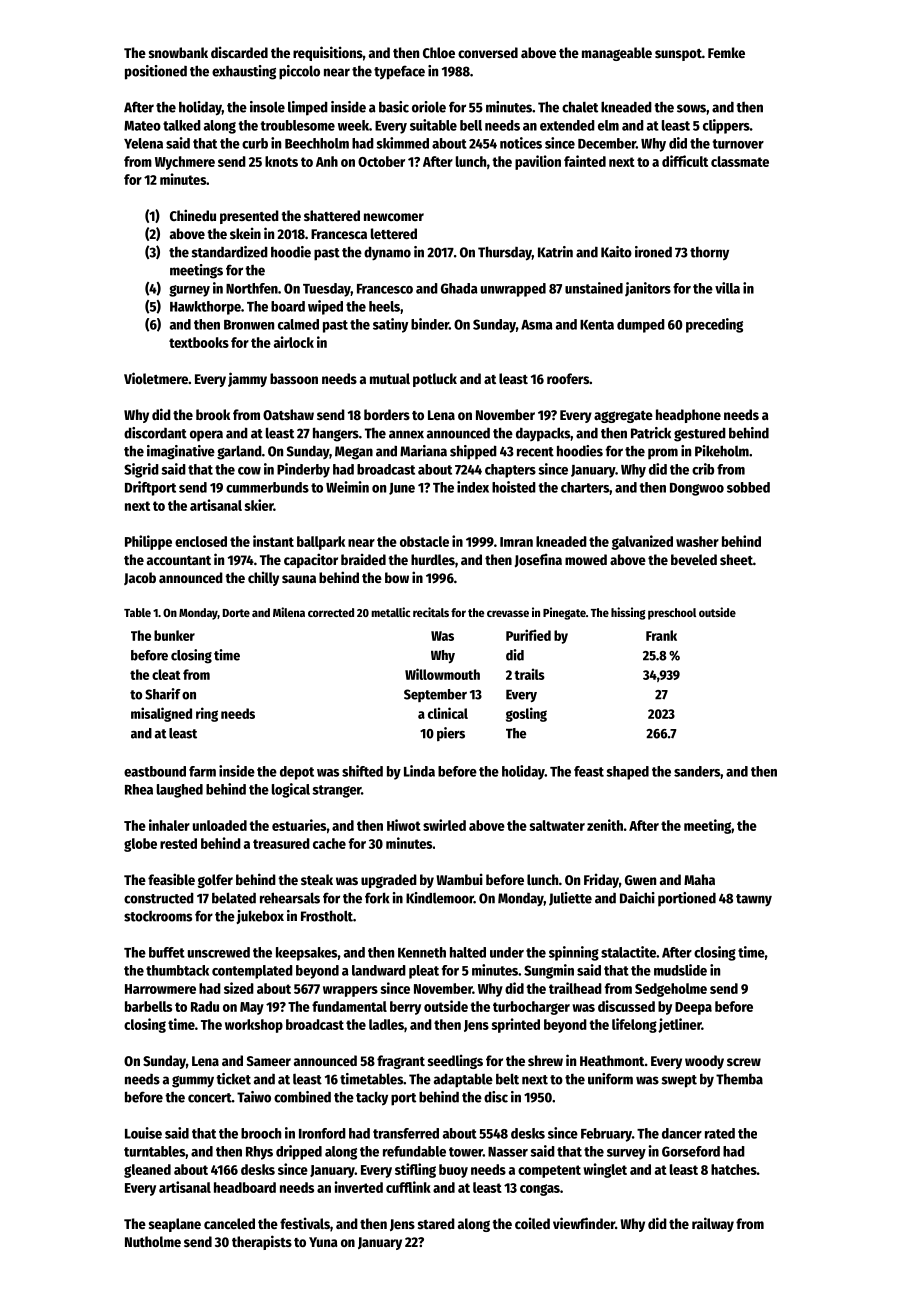  Describe the element at coordinates (748, 487) in the page. I see `sobbed` at that location.
